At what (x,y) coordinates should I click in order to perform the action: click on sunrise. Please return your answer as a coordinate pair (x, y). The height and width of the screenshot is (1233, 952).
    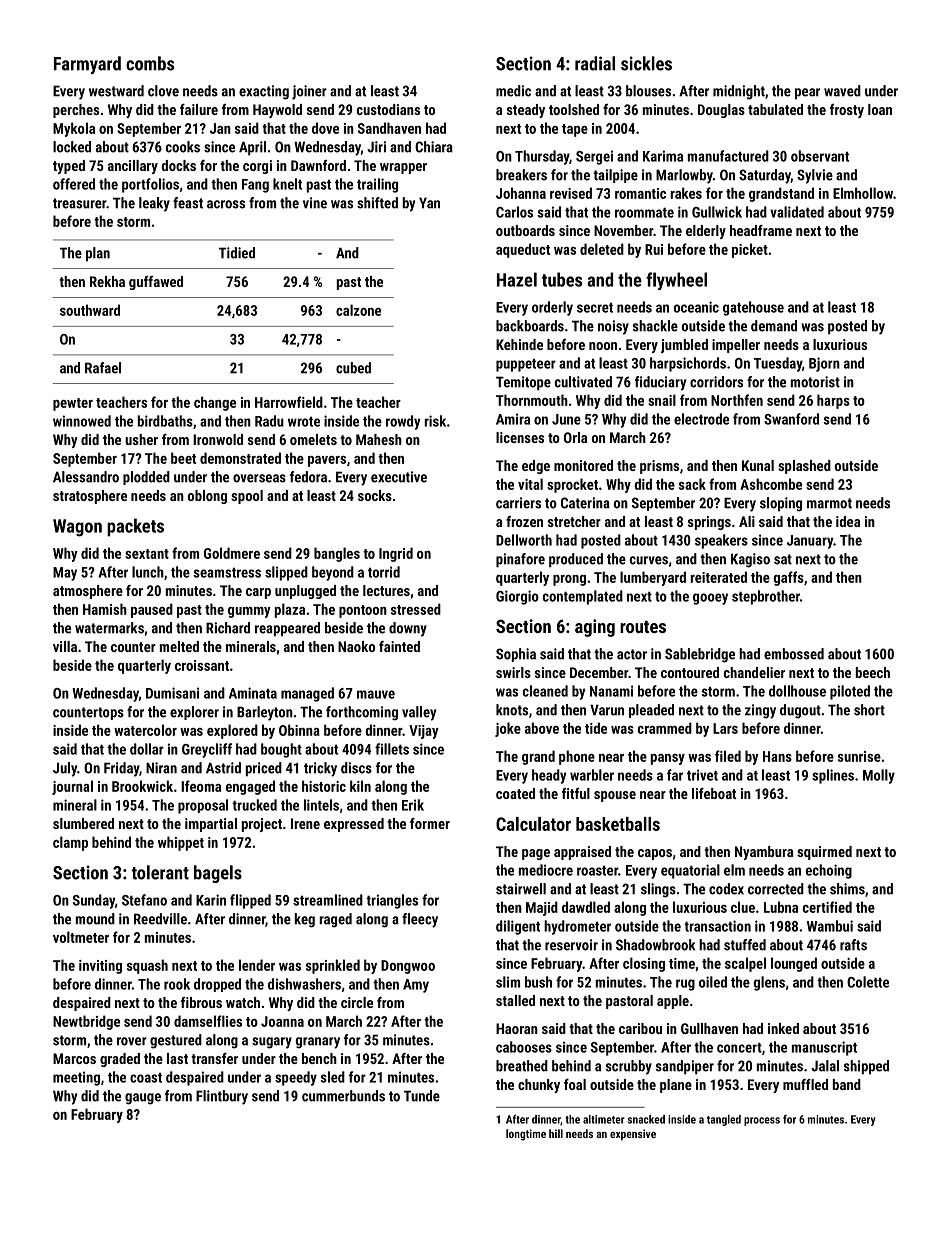
    Looking at the image, I should click on (859, 756).
